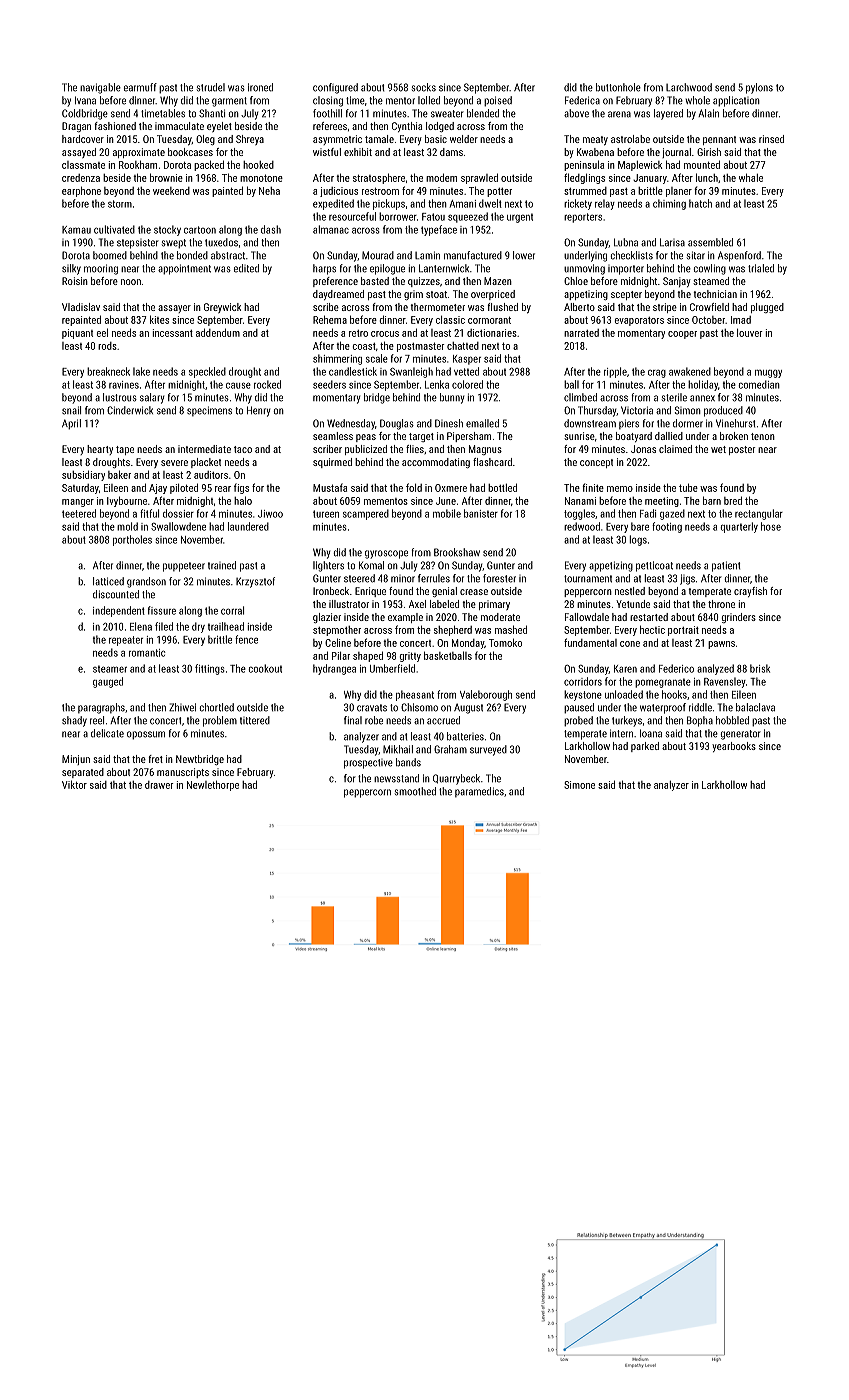 The width and height of the image is (849, 1400). Describe the element at coordinates (710, 269) in the image. I see `cowling` at that location.
